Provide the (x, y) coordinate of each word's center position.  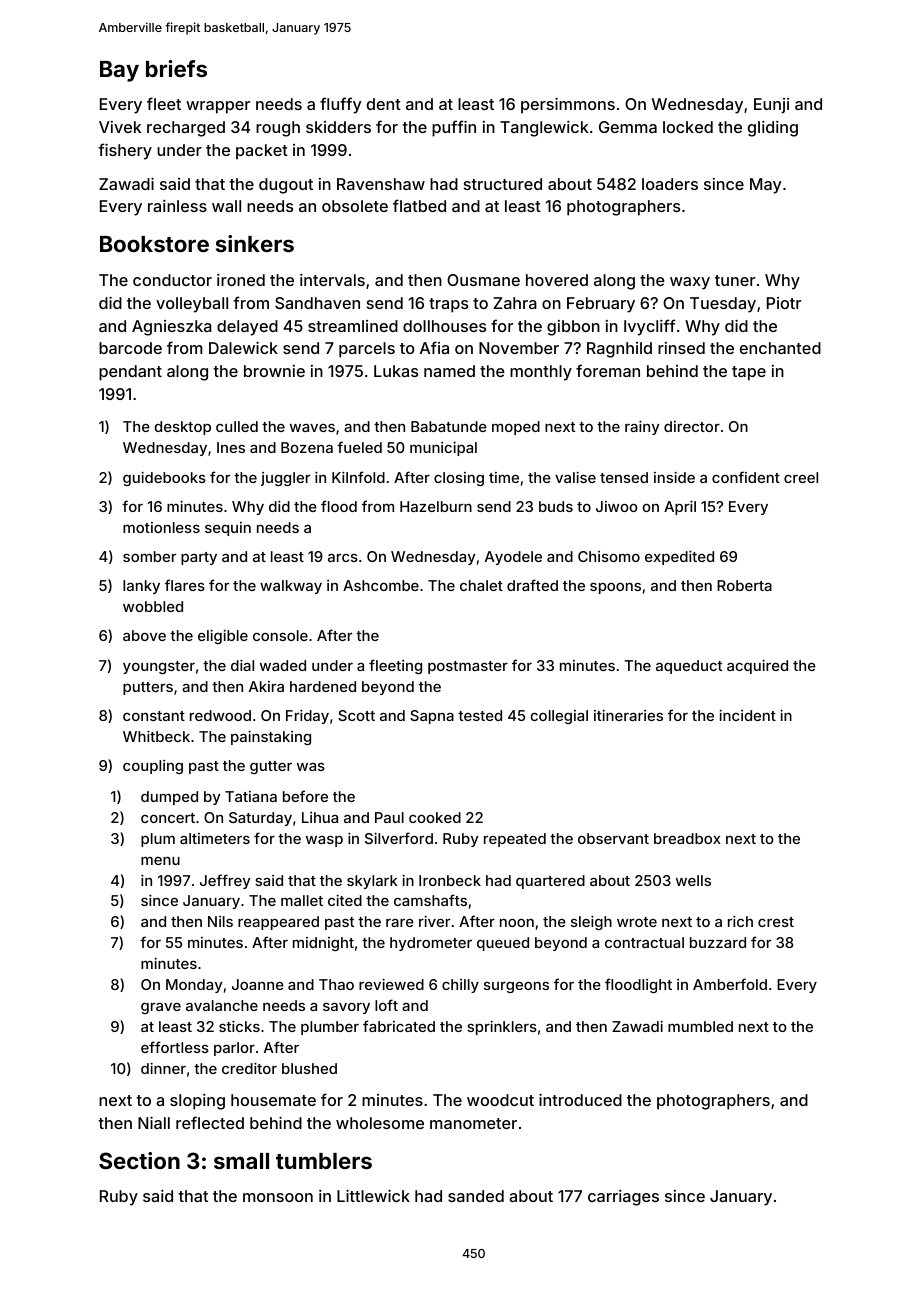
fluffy (340, 105)
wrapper (218, 107)
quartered (550, 882)
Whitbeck (156, 736)
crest (776, 922)
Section (139, 1160)
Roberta (744, 585)
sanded (476, 1196)
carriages (623, 1198)
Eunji (771, 106)
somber (149, 556)
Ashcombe (381, 585)
